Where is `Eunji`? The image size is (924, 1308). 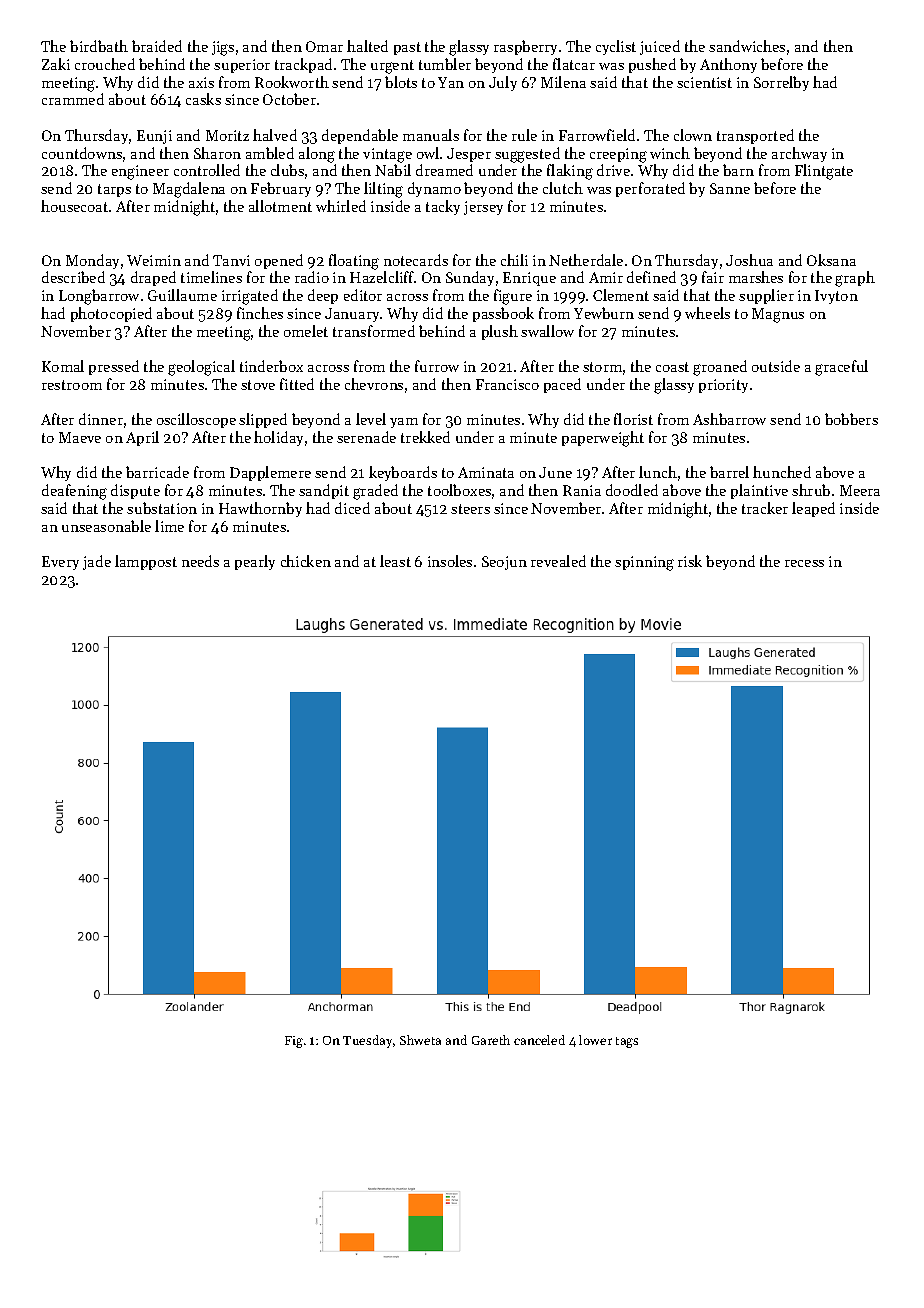 Eunji is located at coordinates (154, 137).
